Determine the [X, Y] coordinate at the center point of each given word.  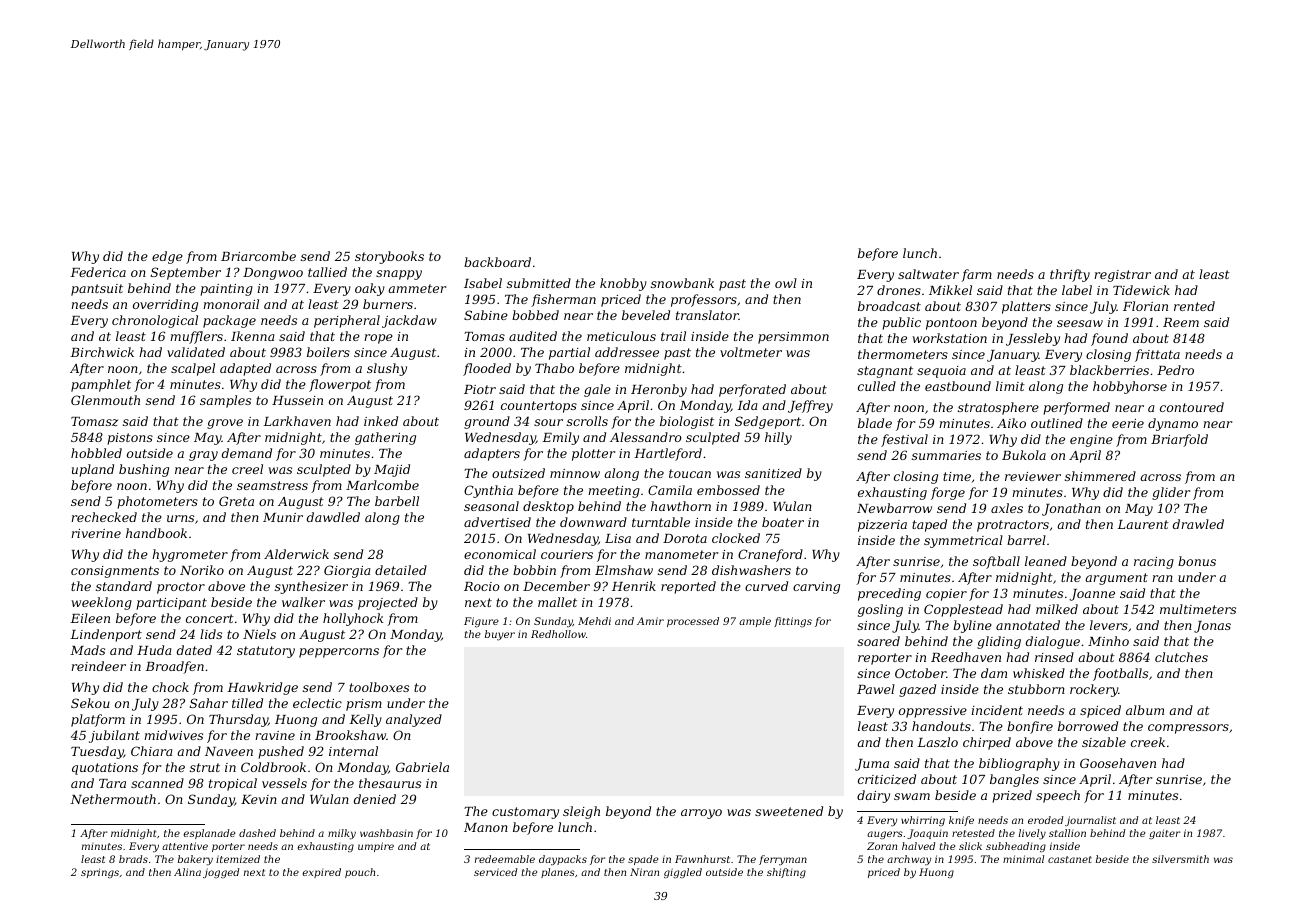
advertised [497, 522]
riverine [96, 533]
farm [976, 275]
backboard [497, 262]
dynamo [1173, 424]
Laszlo [937, 742]
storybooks [389, 257]
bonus [1197, 561]
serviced [495, 872]
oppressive [933, 712]
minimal [1023, 859]
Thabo [554, 368]
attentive [185, 846]
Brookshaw [350, 735]
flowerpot [340, 385]
